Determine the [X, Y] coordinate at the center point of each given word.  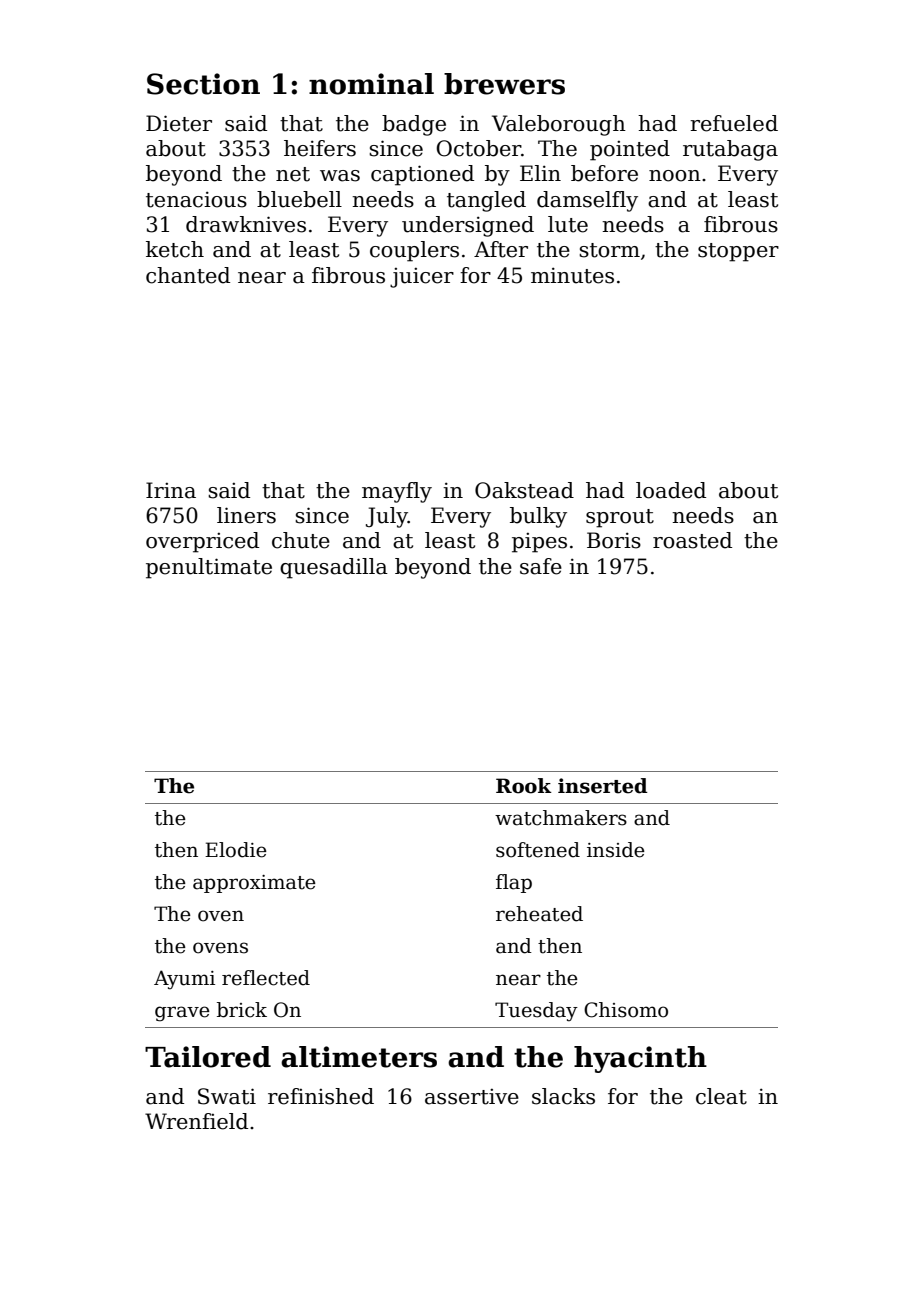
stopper [738, 252]
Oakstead [524, 490]
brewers [504, 84]
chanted [188, 275]
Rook [524, 786]
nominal [371, 84]
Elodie [236, 850]
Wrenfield [196, 1121]
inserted [603, 786]
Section [203, 84]
